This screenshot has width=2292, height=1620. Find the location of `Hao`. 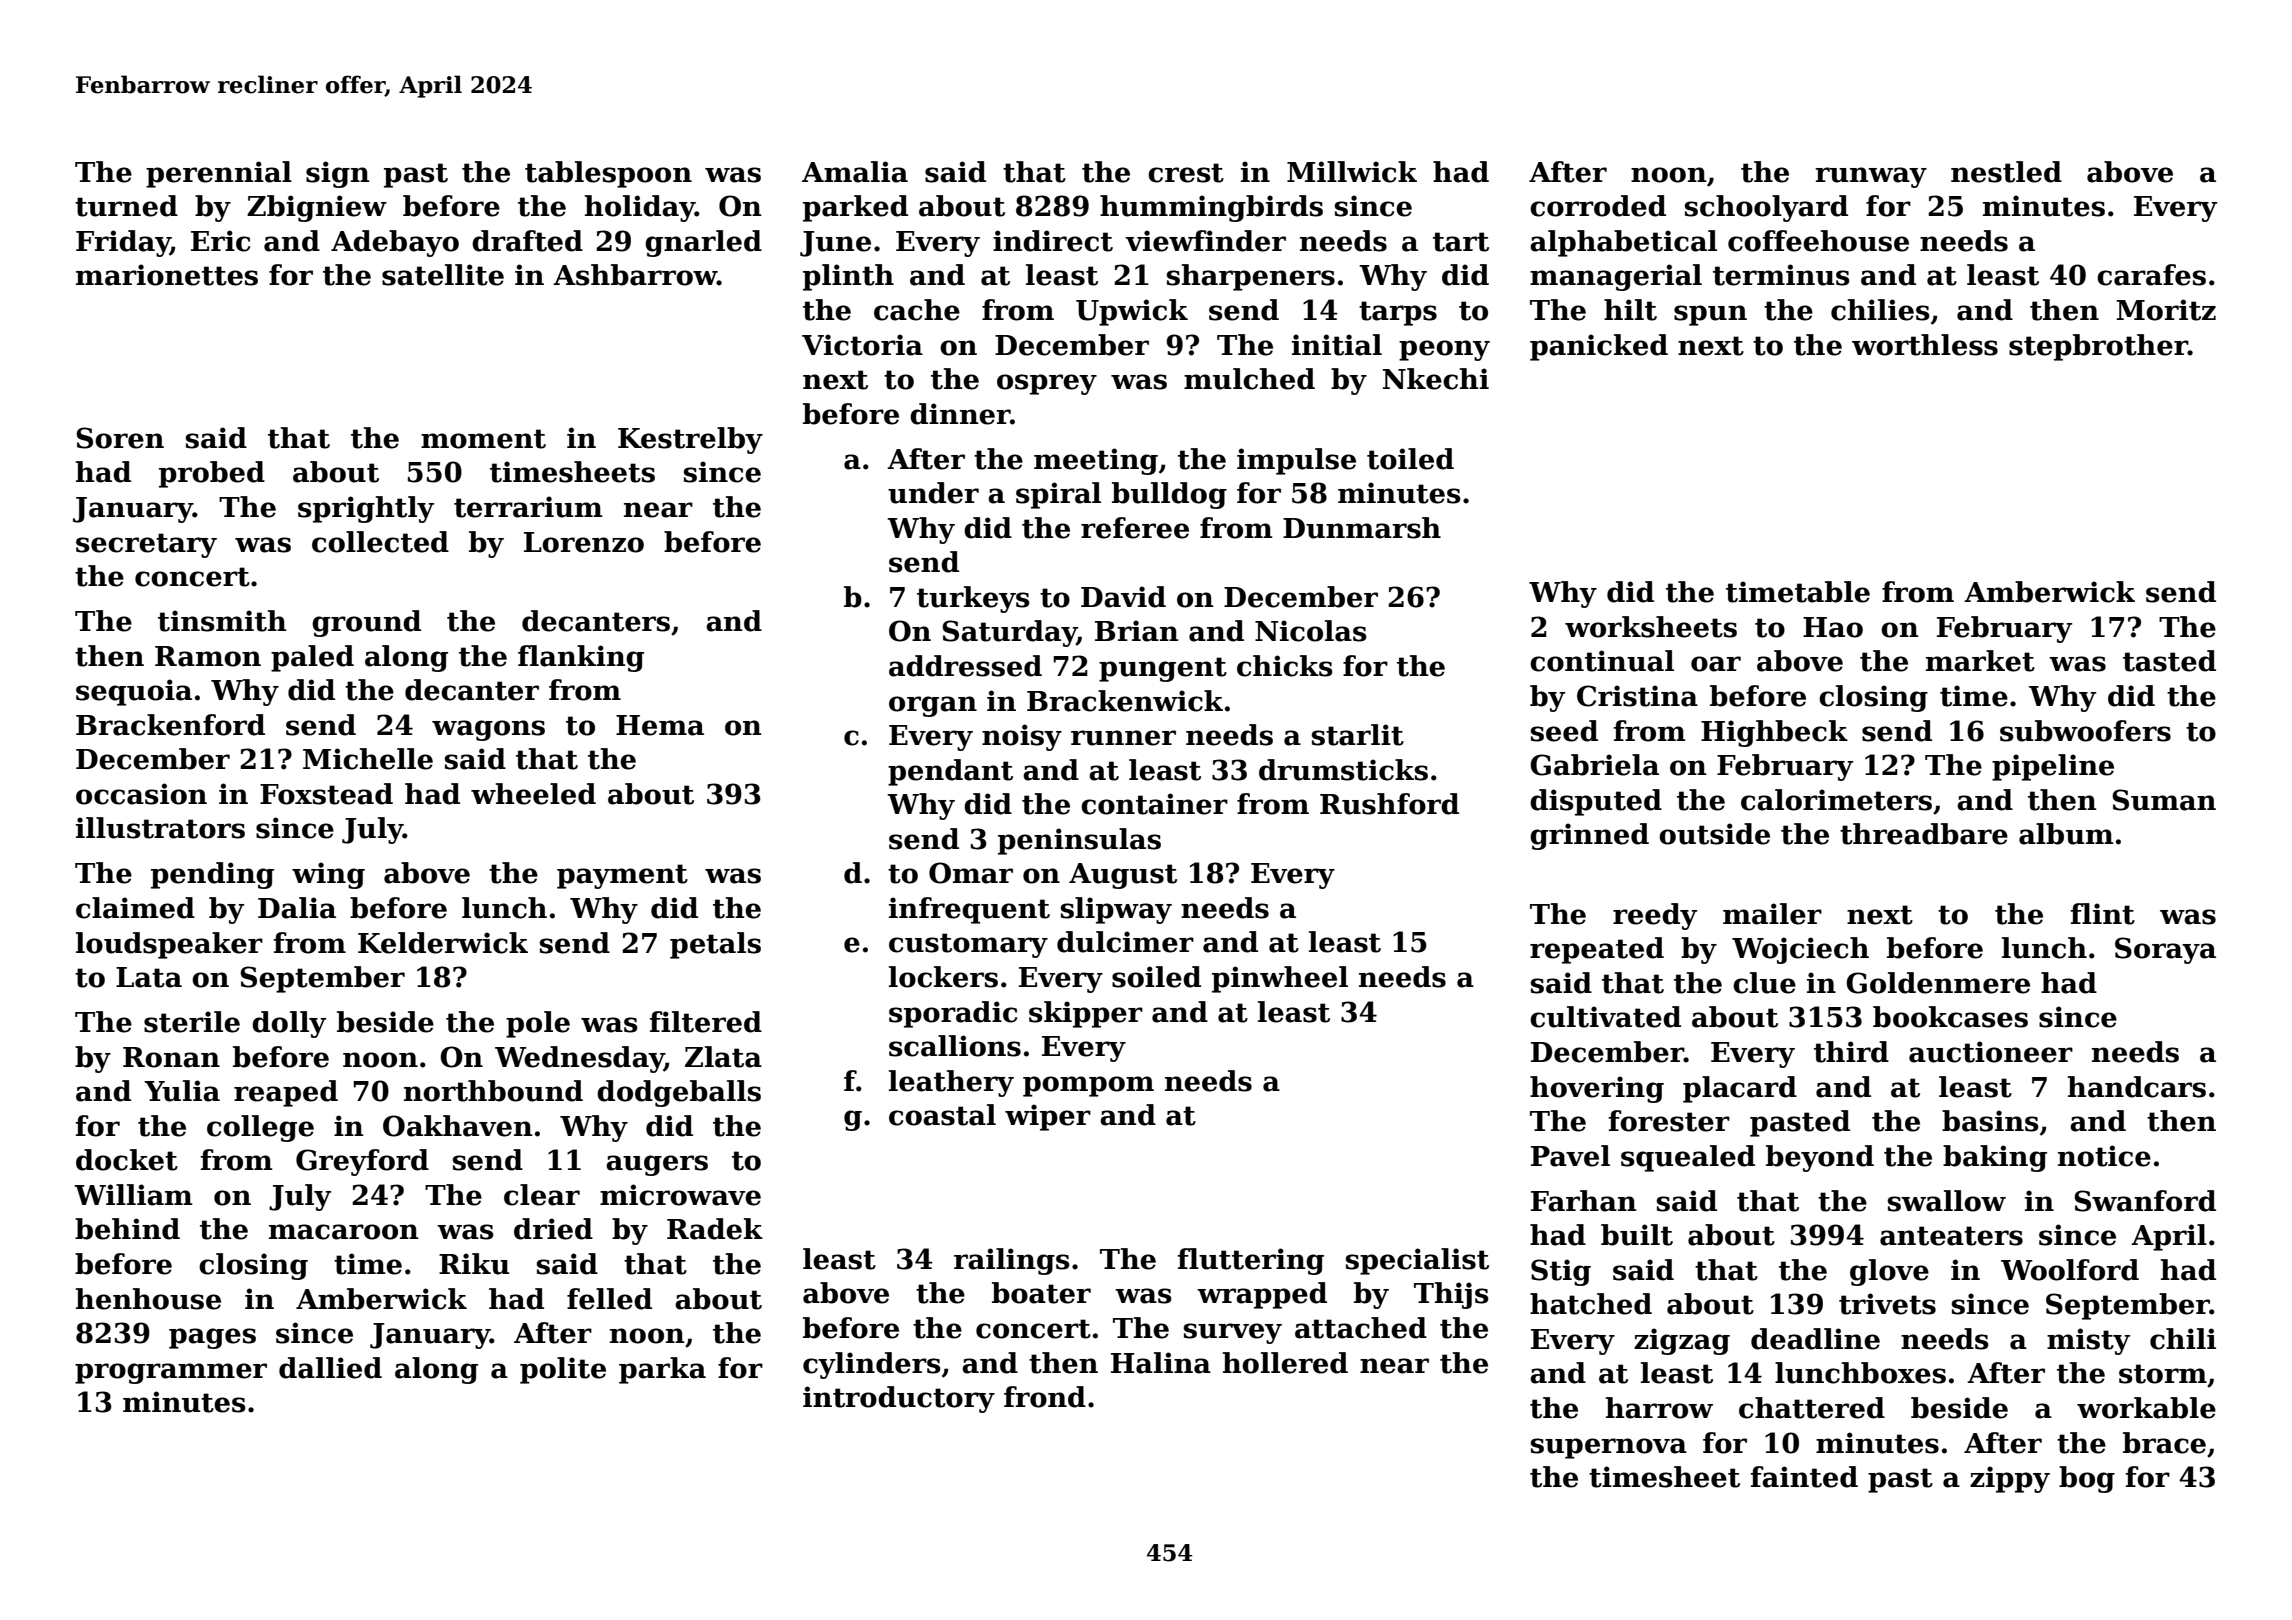

Hao is located at coordinates (1833, 627).
